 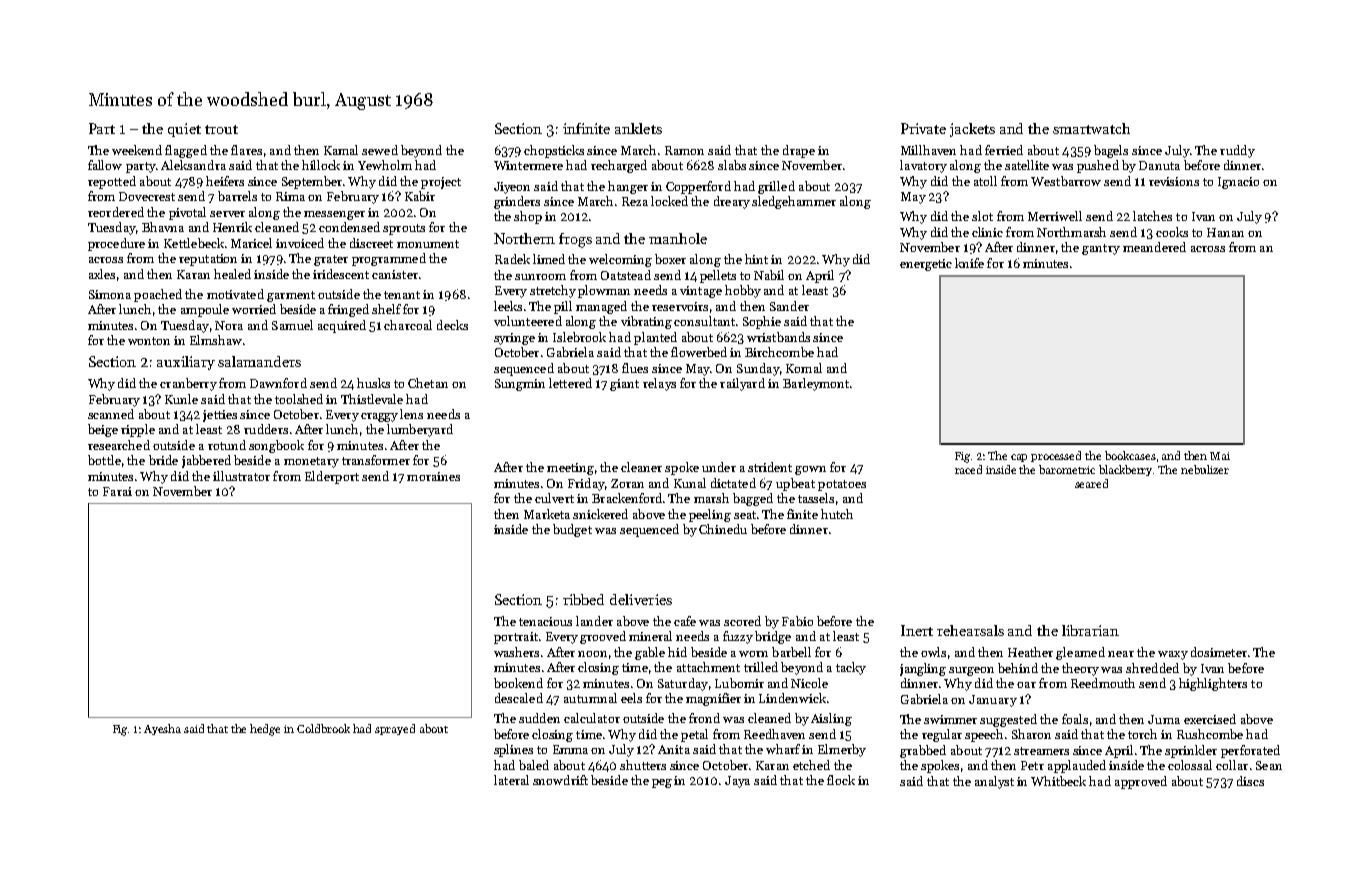 I want to click on barbell, so click(x=791, y=652).
